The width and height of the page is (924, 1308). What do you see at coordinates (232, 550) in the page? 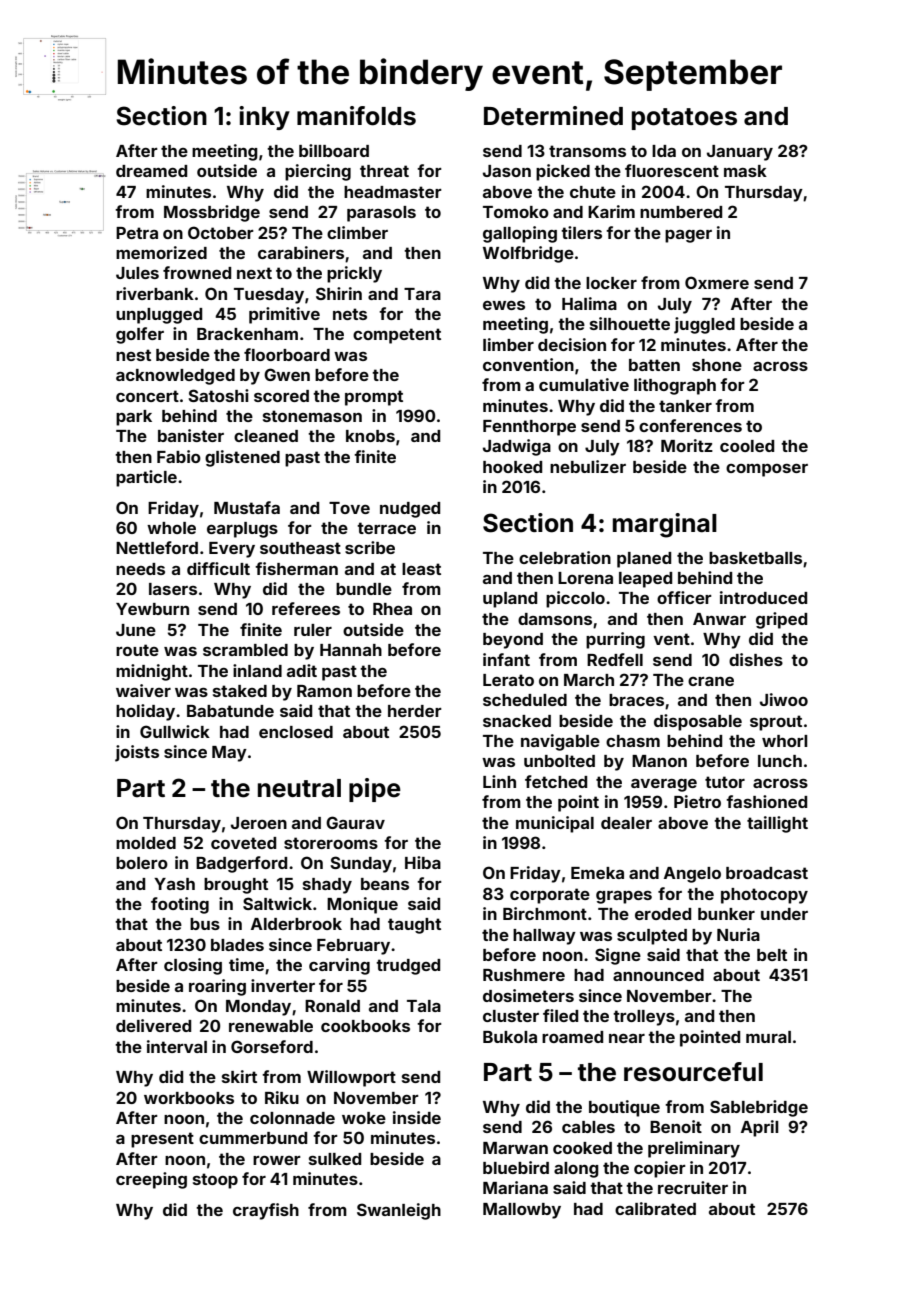
I see `Every` at bounding box center [232, 550].
